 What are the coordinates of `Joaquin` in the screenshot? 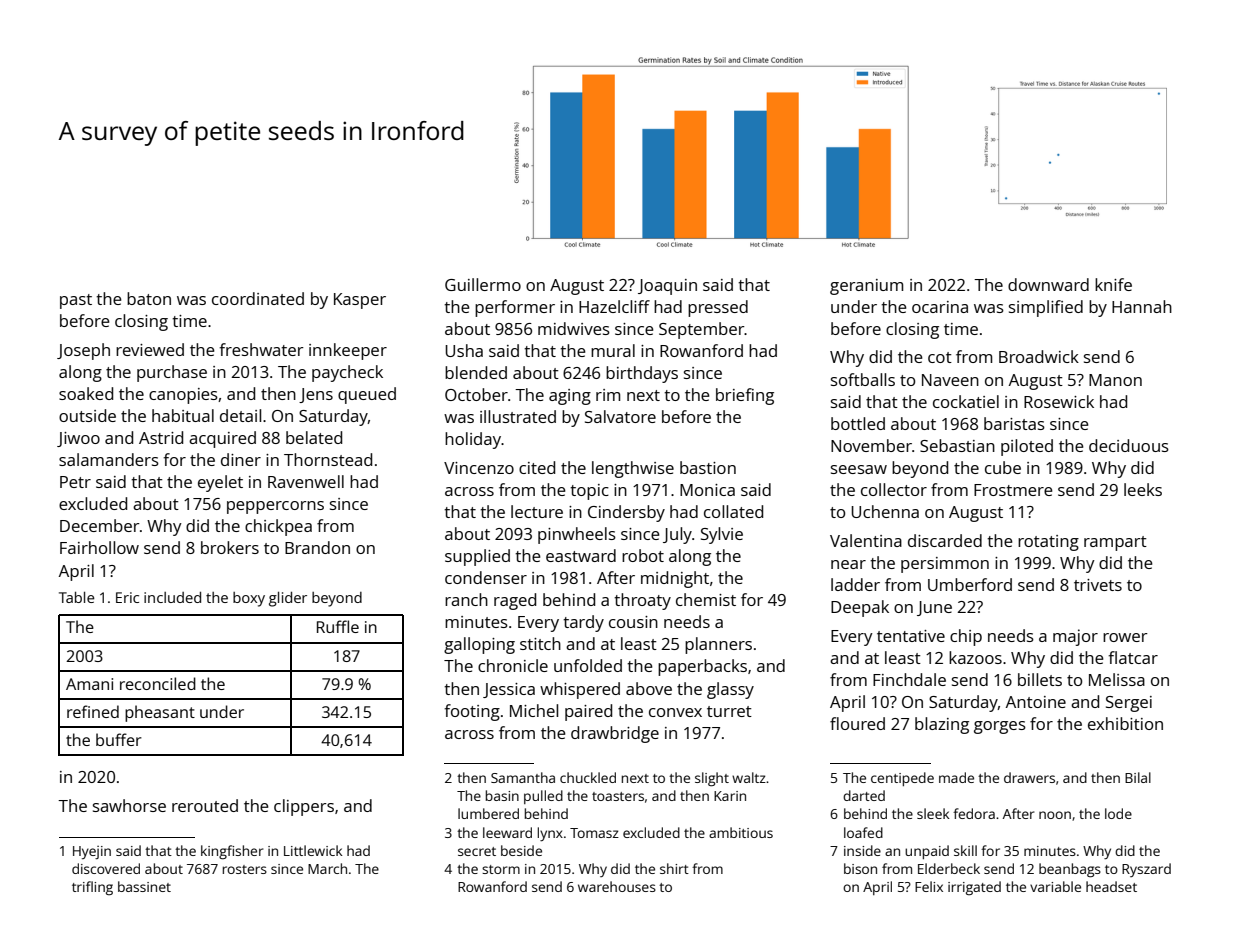 It's located at (667, 287).
